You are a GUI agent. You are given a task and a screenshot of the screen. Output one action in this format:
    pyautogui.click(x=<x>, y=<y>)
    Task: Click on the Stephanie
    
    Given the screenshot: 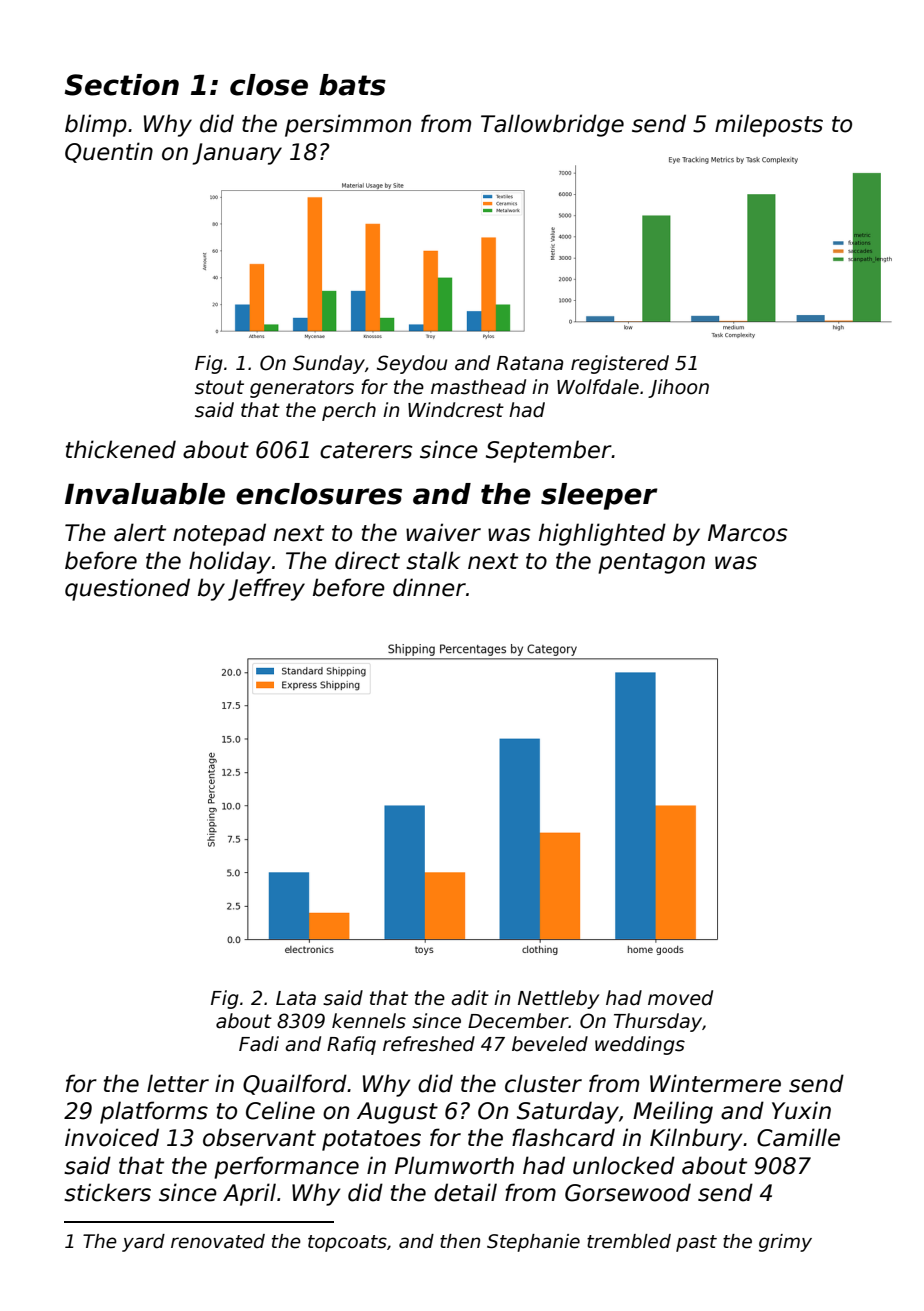 What is the action you would take?
    pyautogui.click(x=533, y=1243)
